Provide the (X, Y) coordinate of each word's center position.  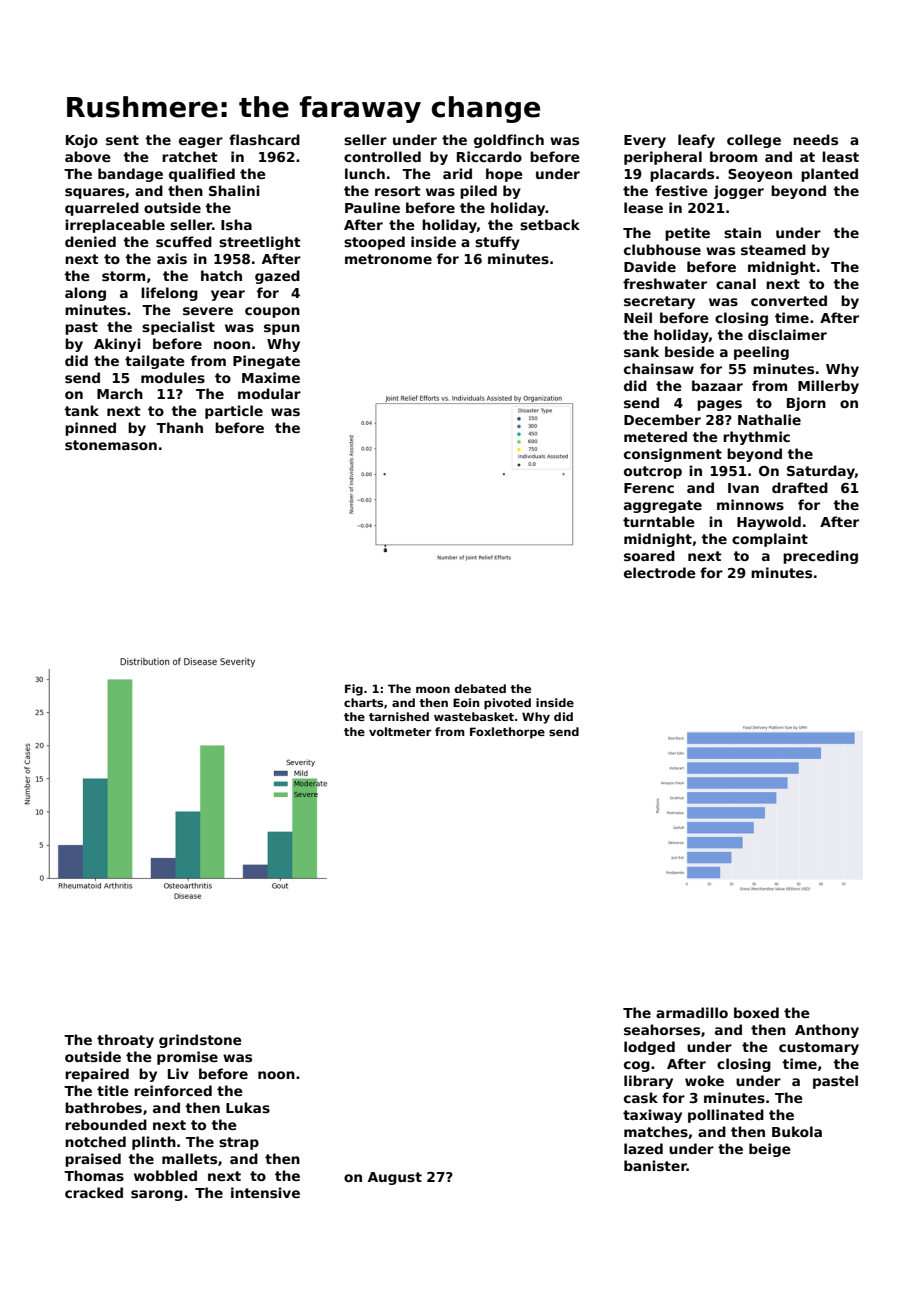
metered (655, 436)
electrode (660, 572)
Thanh (179, 427)
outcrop (653, 472)
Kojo (82, 141)
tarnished (399, 716)
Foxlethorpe (507, 733)
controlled (382, 156)
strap (239, 1143)
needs (815, 139)
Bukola (797, 1131)
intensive (265, 1192)
